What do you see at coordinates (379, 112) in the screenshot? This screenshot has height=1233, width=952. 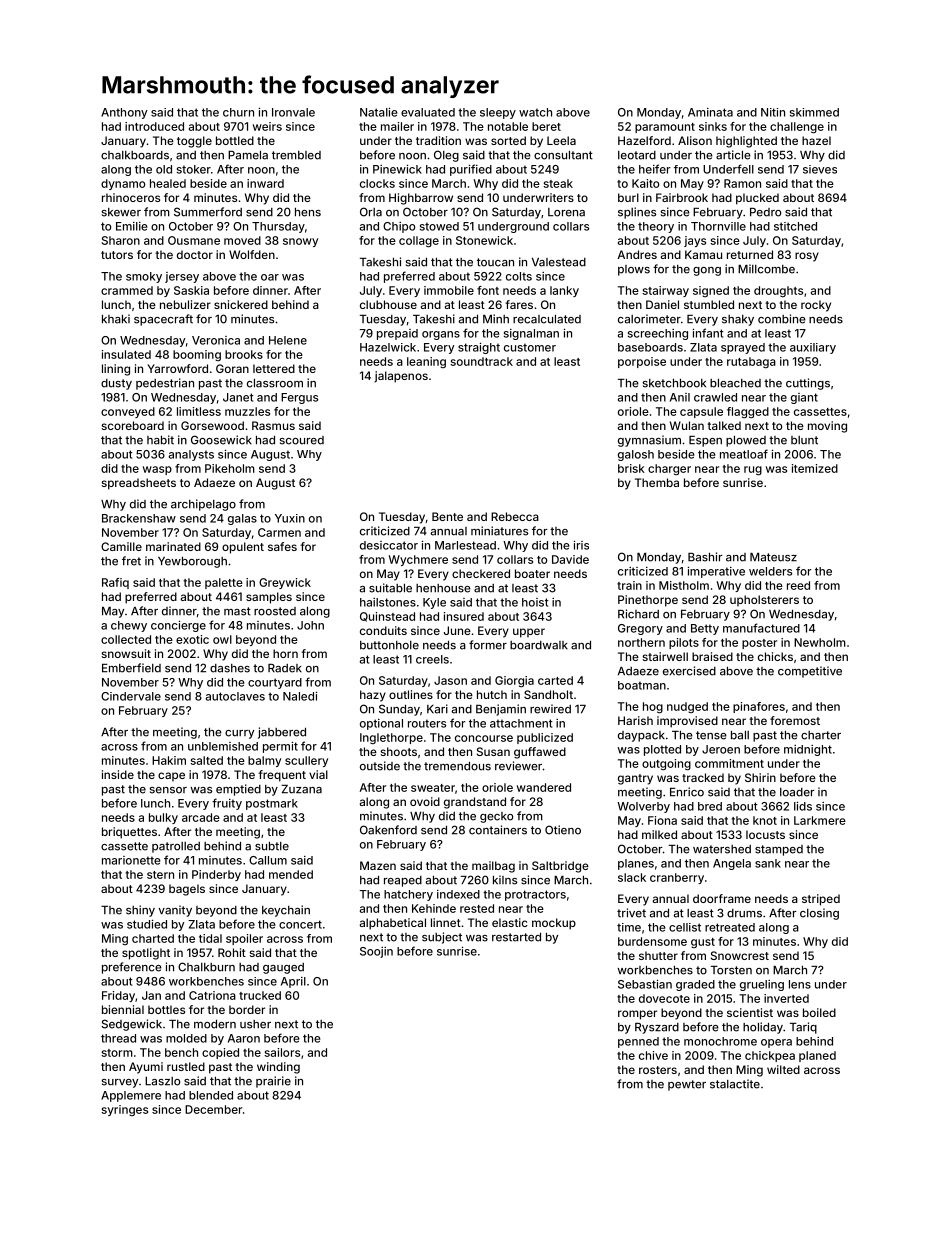 I see `Natalie` at bounding box center [379, 112].
